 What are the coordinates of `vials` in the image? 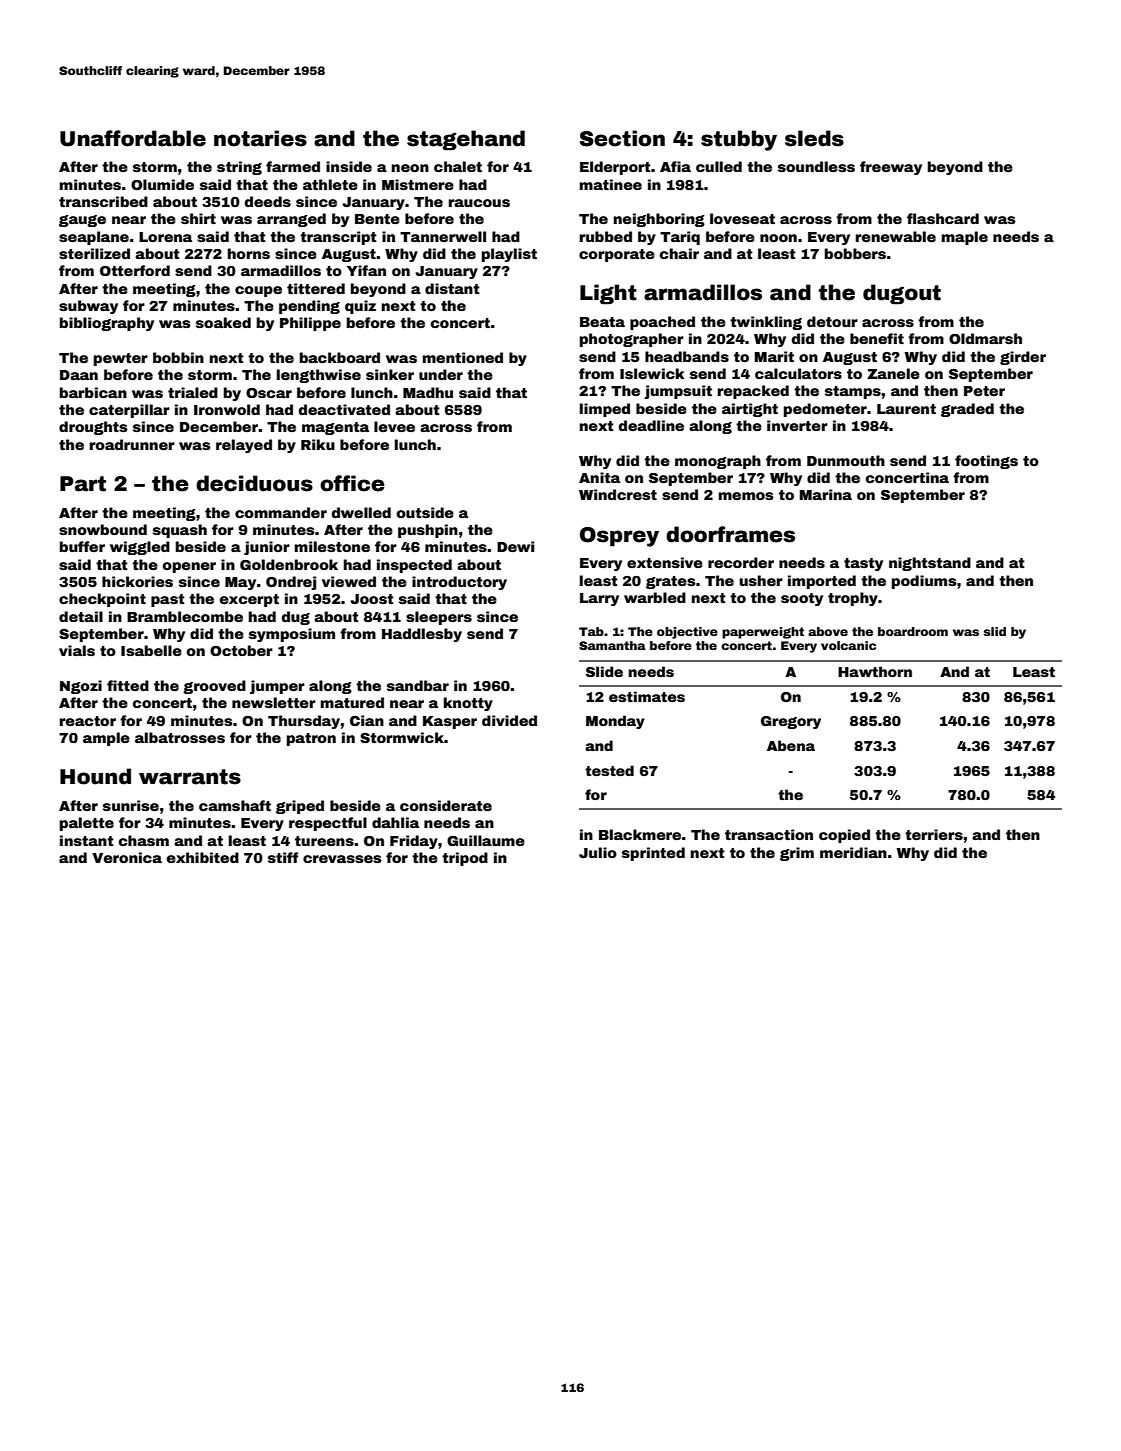 It's located at (77, 650).
